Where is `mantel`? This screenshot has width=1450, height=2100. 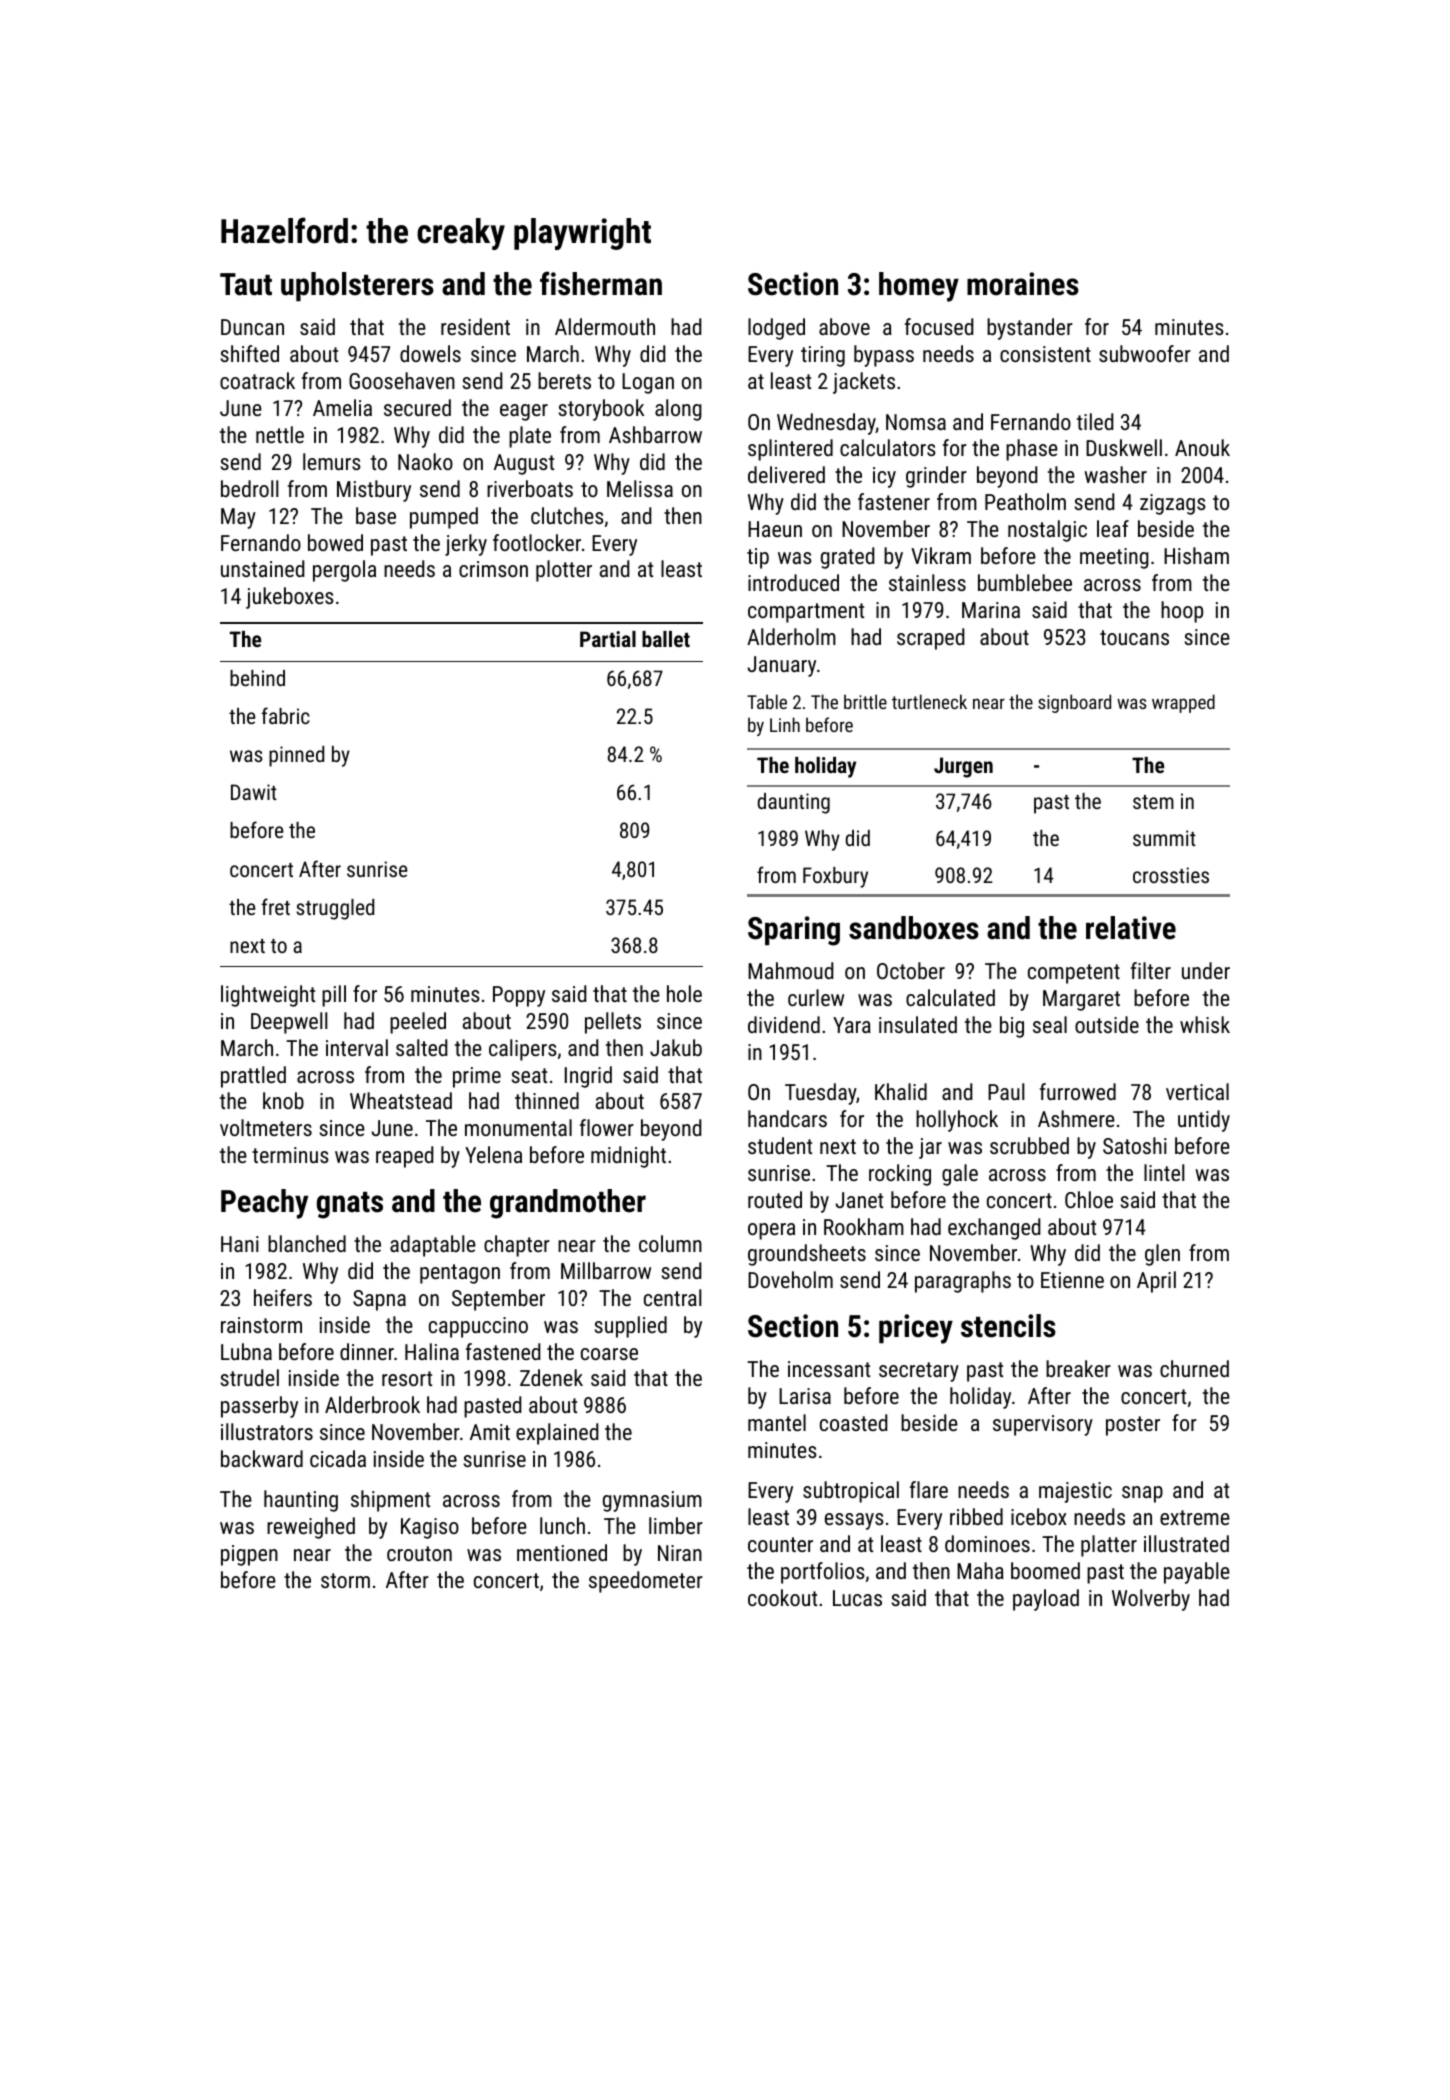
mantel is located at coordinates (777, 1422).
